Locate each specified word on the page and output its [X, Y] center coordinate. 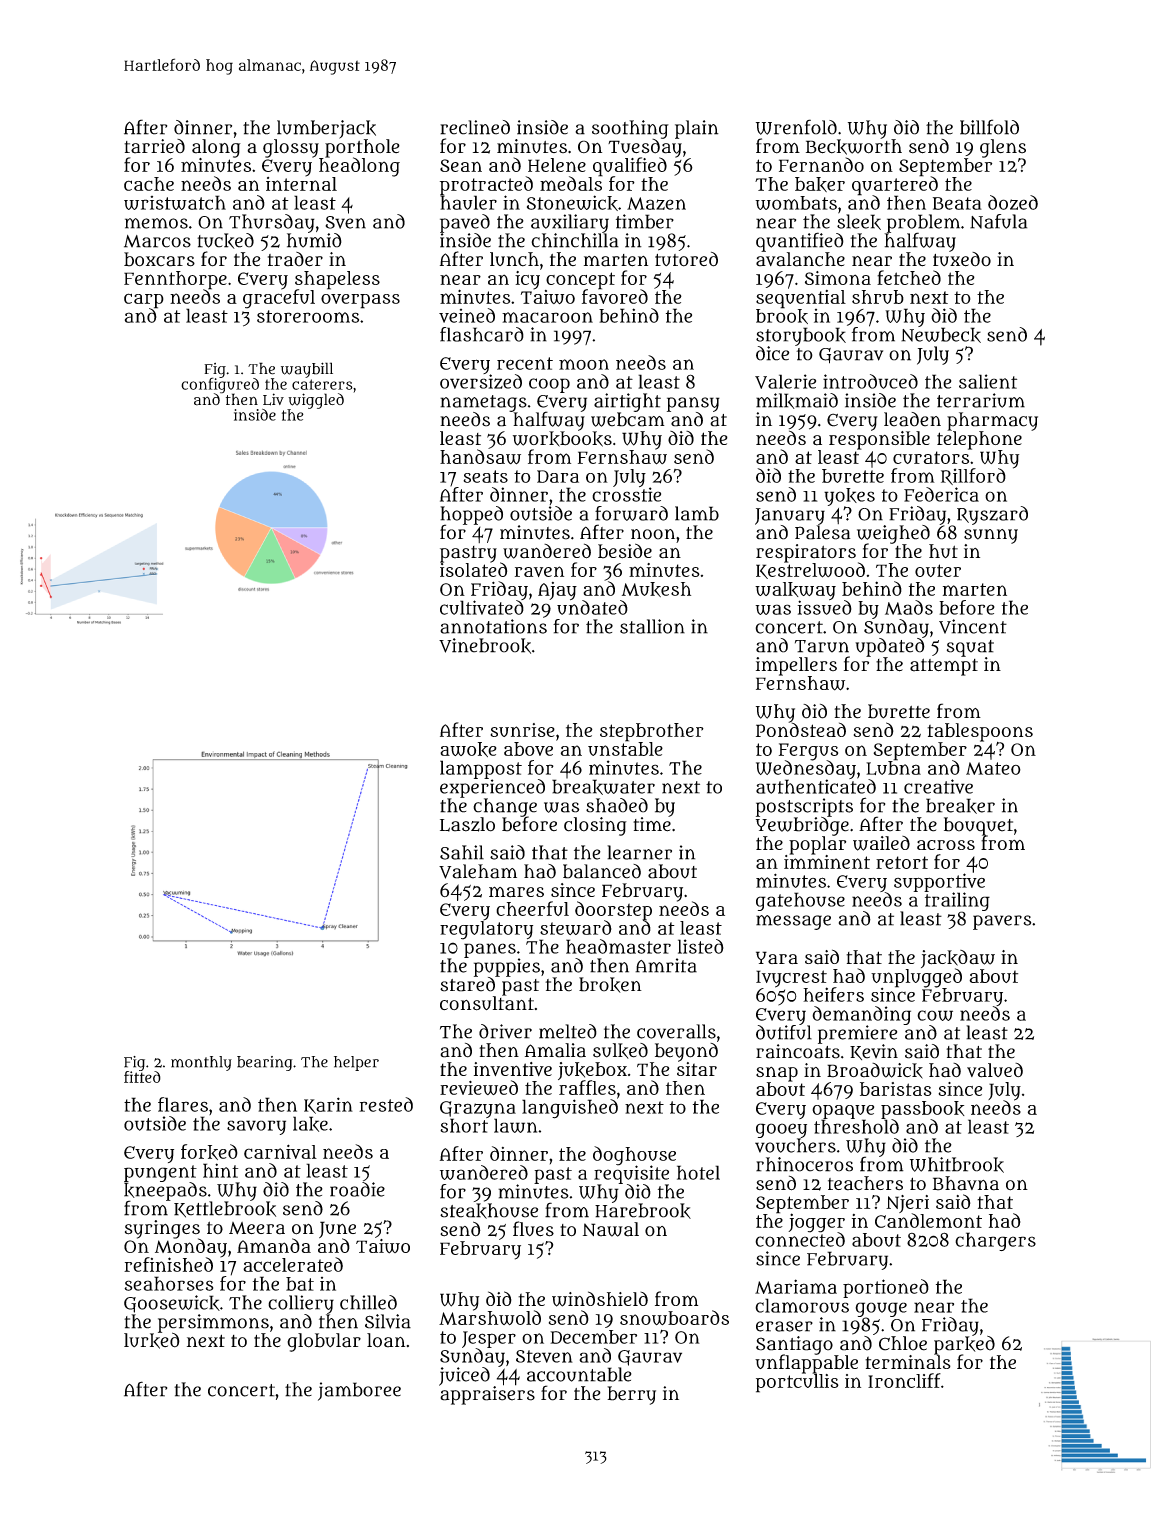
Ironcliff [904, 1380]
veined [467, 315]
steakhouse [489, 1211]
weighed [893, 534]
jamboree [359, 1391]
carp [144, 300]
